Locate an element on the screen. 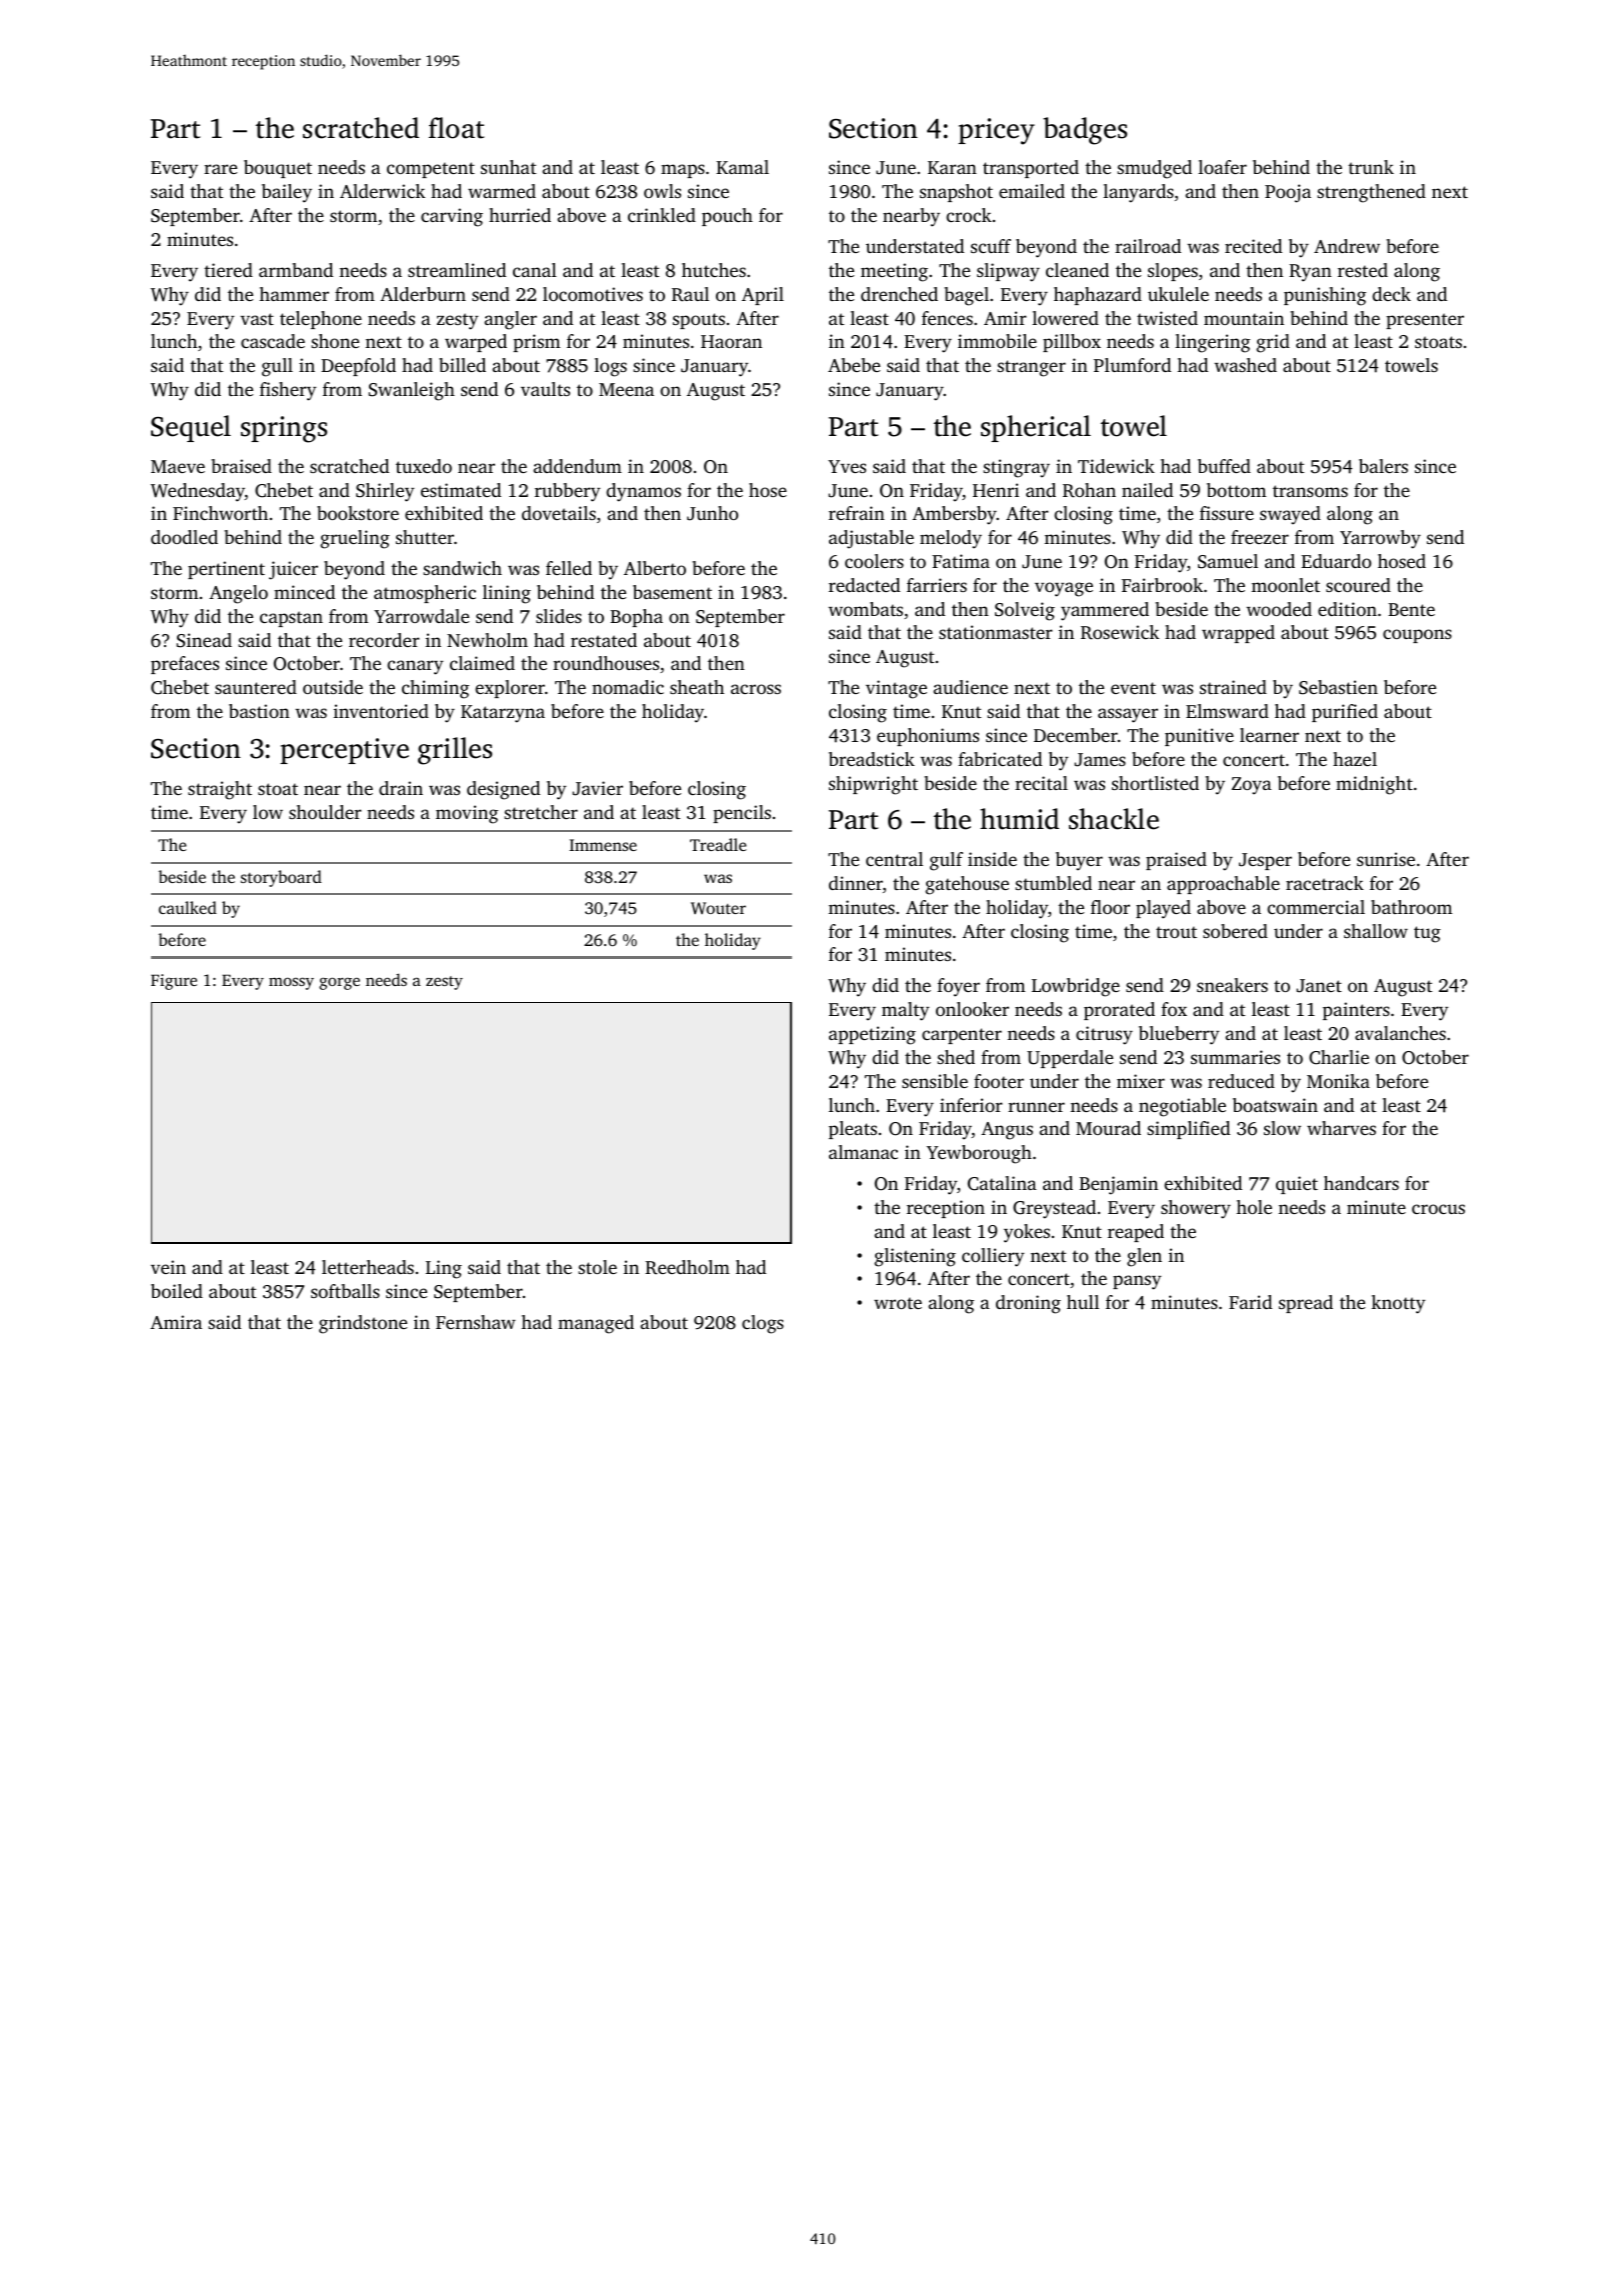  wrote is located at coordinates (898, 1303).
